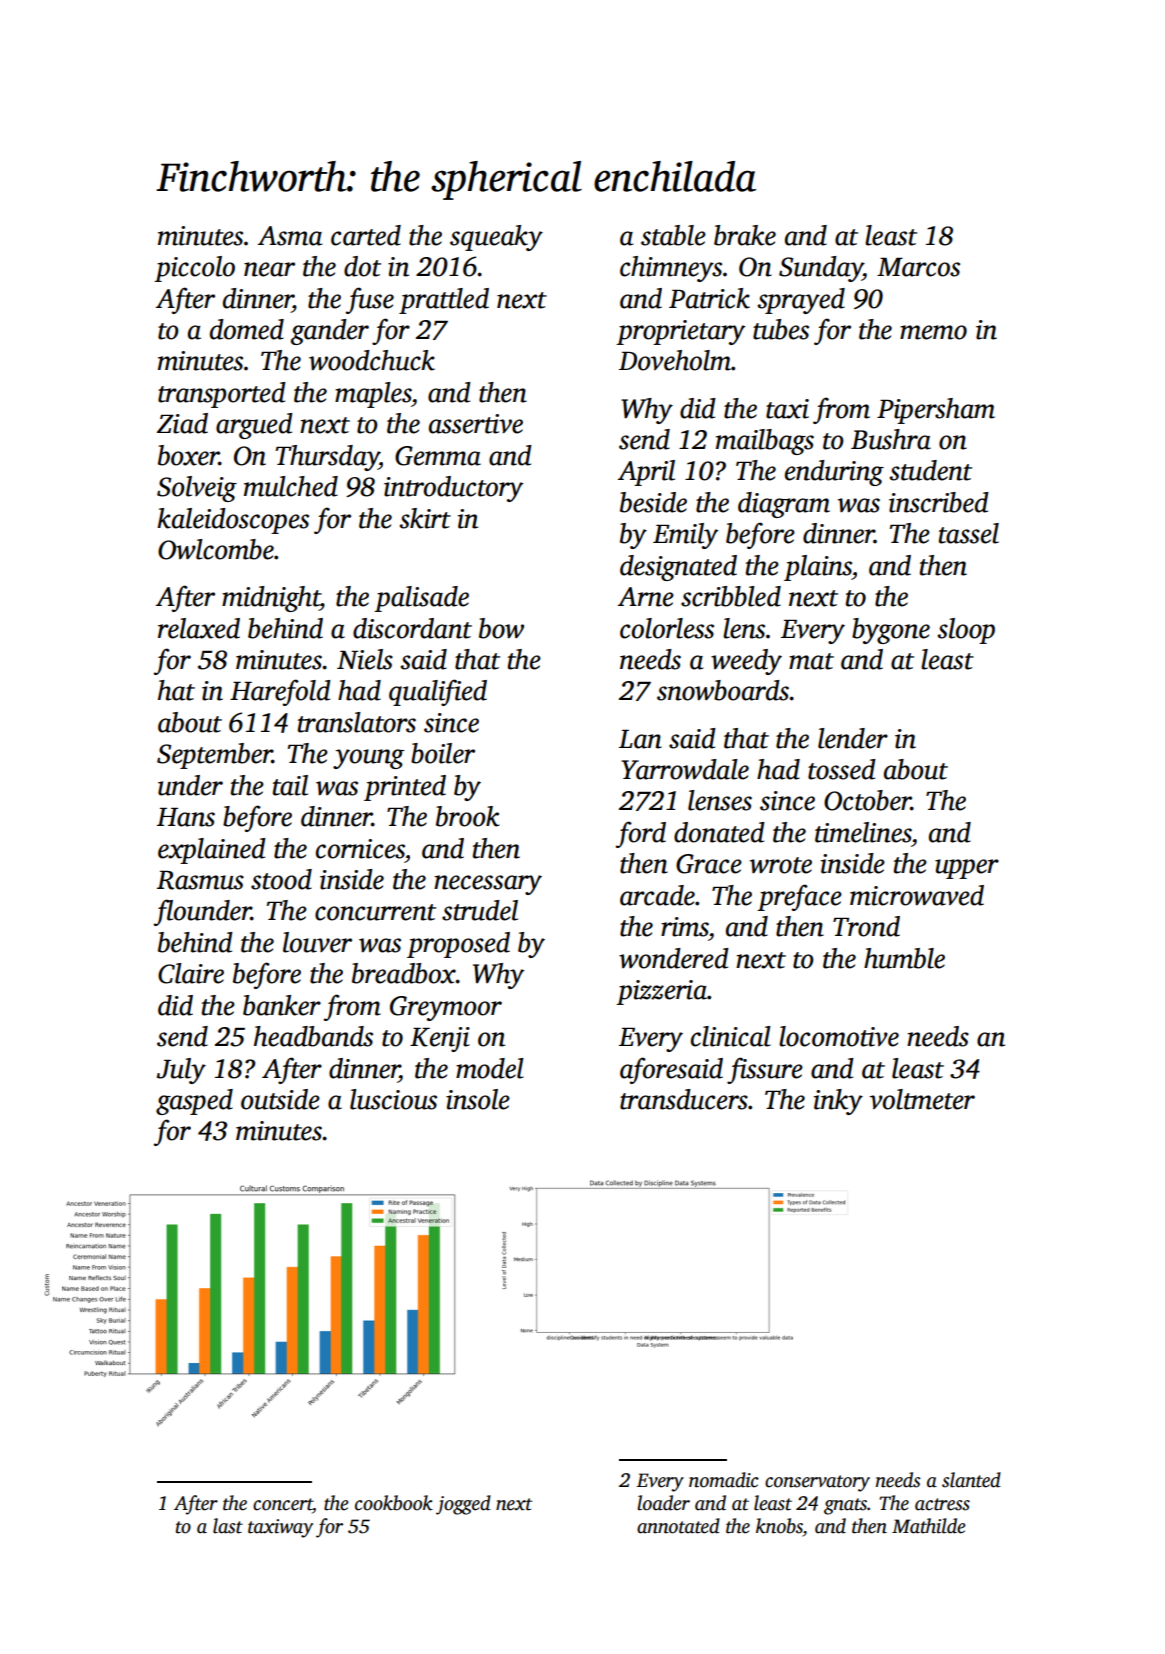 This screenshot has width=1165, height=1654. Describe the element at coordinates (966, 631) in the screenshot. I see `sloop` at that location.
